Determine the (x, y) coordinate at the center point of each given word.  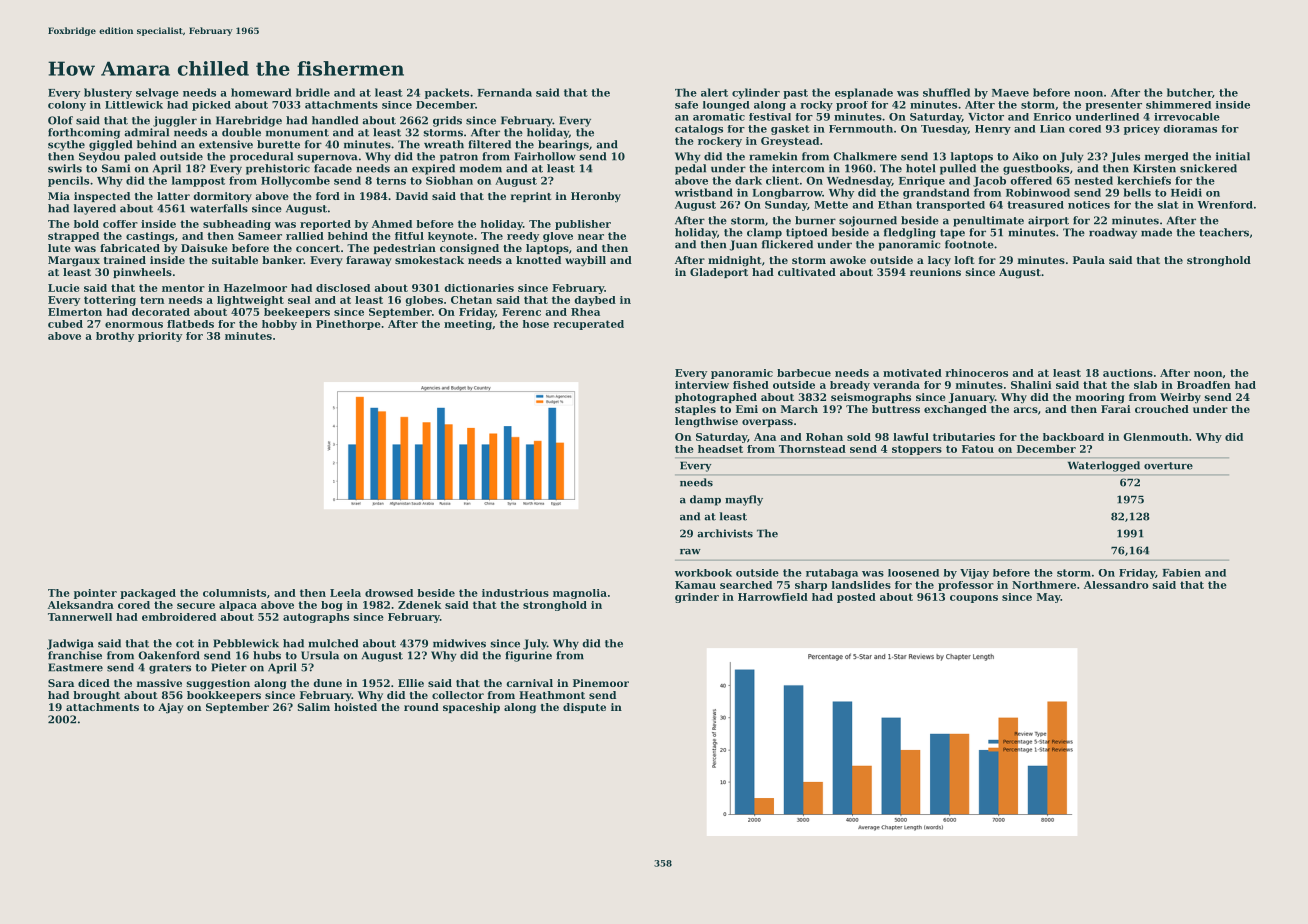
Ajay (171, 708)
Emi (747, 409)
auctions (1128, 373)
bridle (313, 92)
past (795, 94)
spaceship (471, 708)
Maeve (1010, 93)
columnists (234, 593)
